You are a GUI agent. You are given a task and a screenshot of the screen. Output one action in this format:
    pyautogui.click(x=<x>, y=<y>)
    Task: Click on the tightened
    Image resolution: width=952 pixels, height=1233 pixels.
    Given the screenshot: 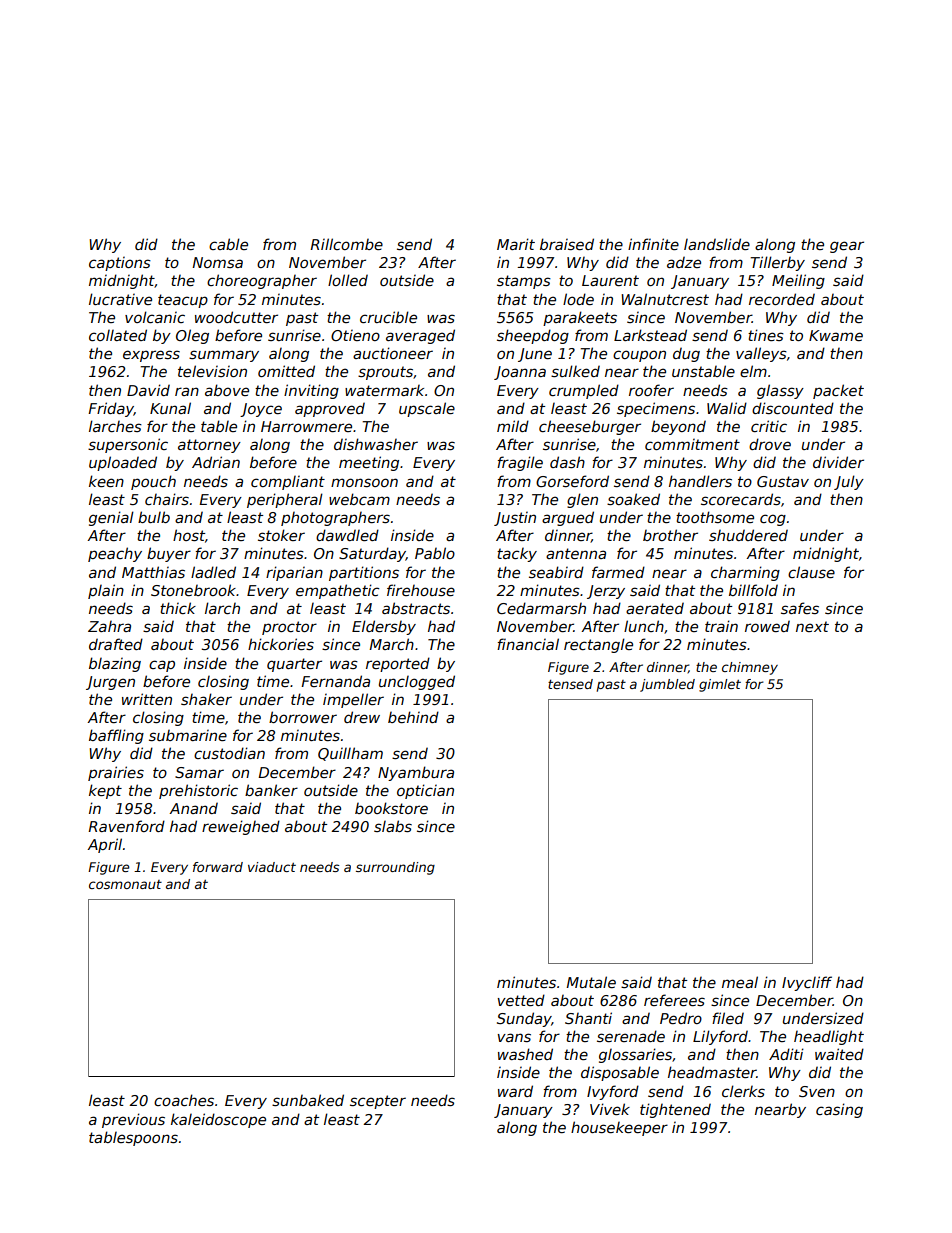 What is the action you would take?
    pyautogui.click(x=675, y=1110)
